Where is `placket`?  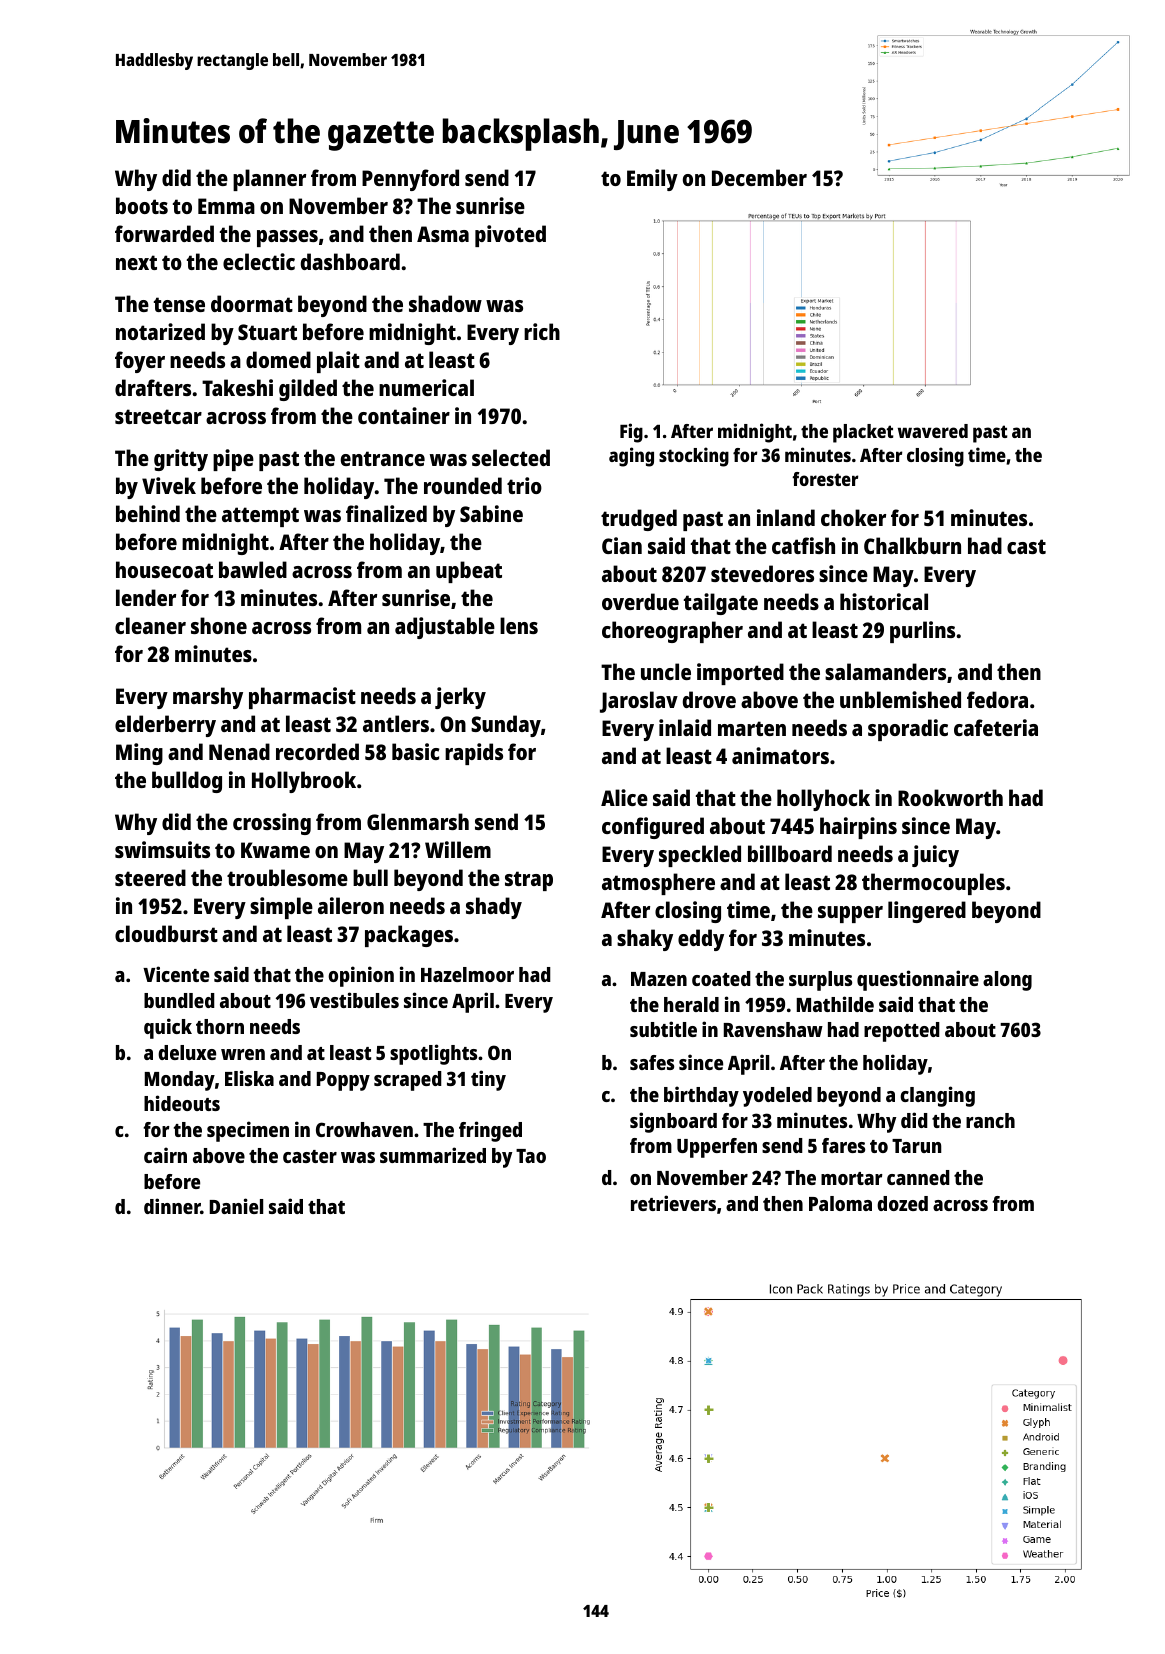 placket is located at coordinates (863, 433).
